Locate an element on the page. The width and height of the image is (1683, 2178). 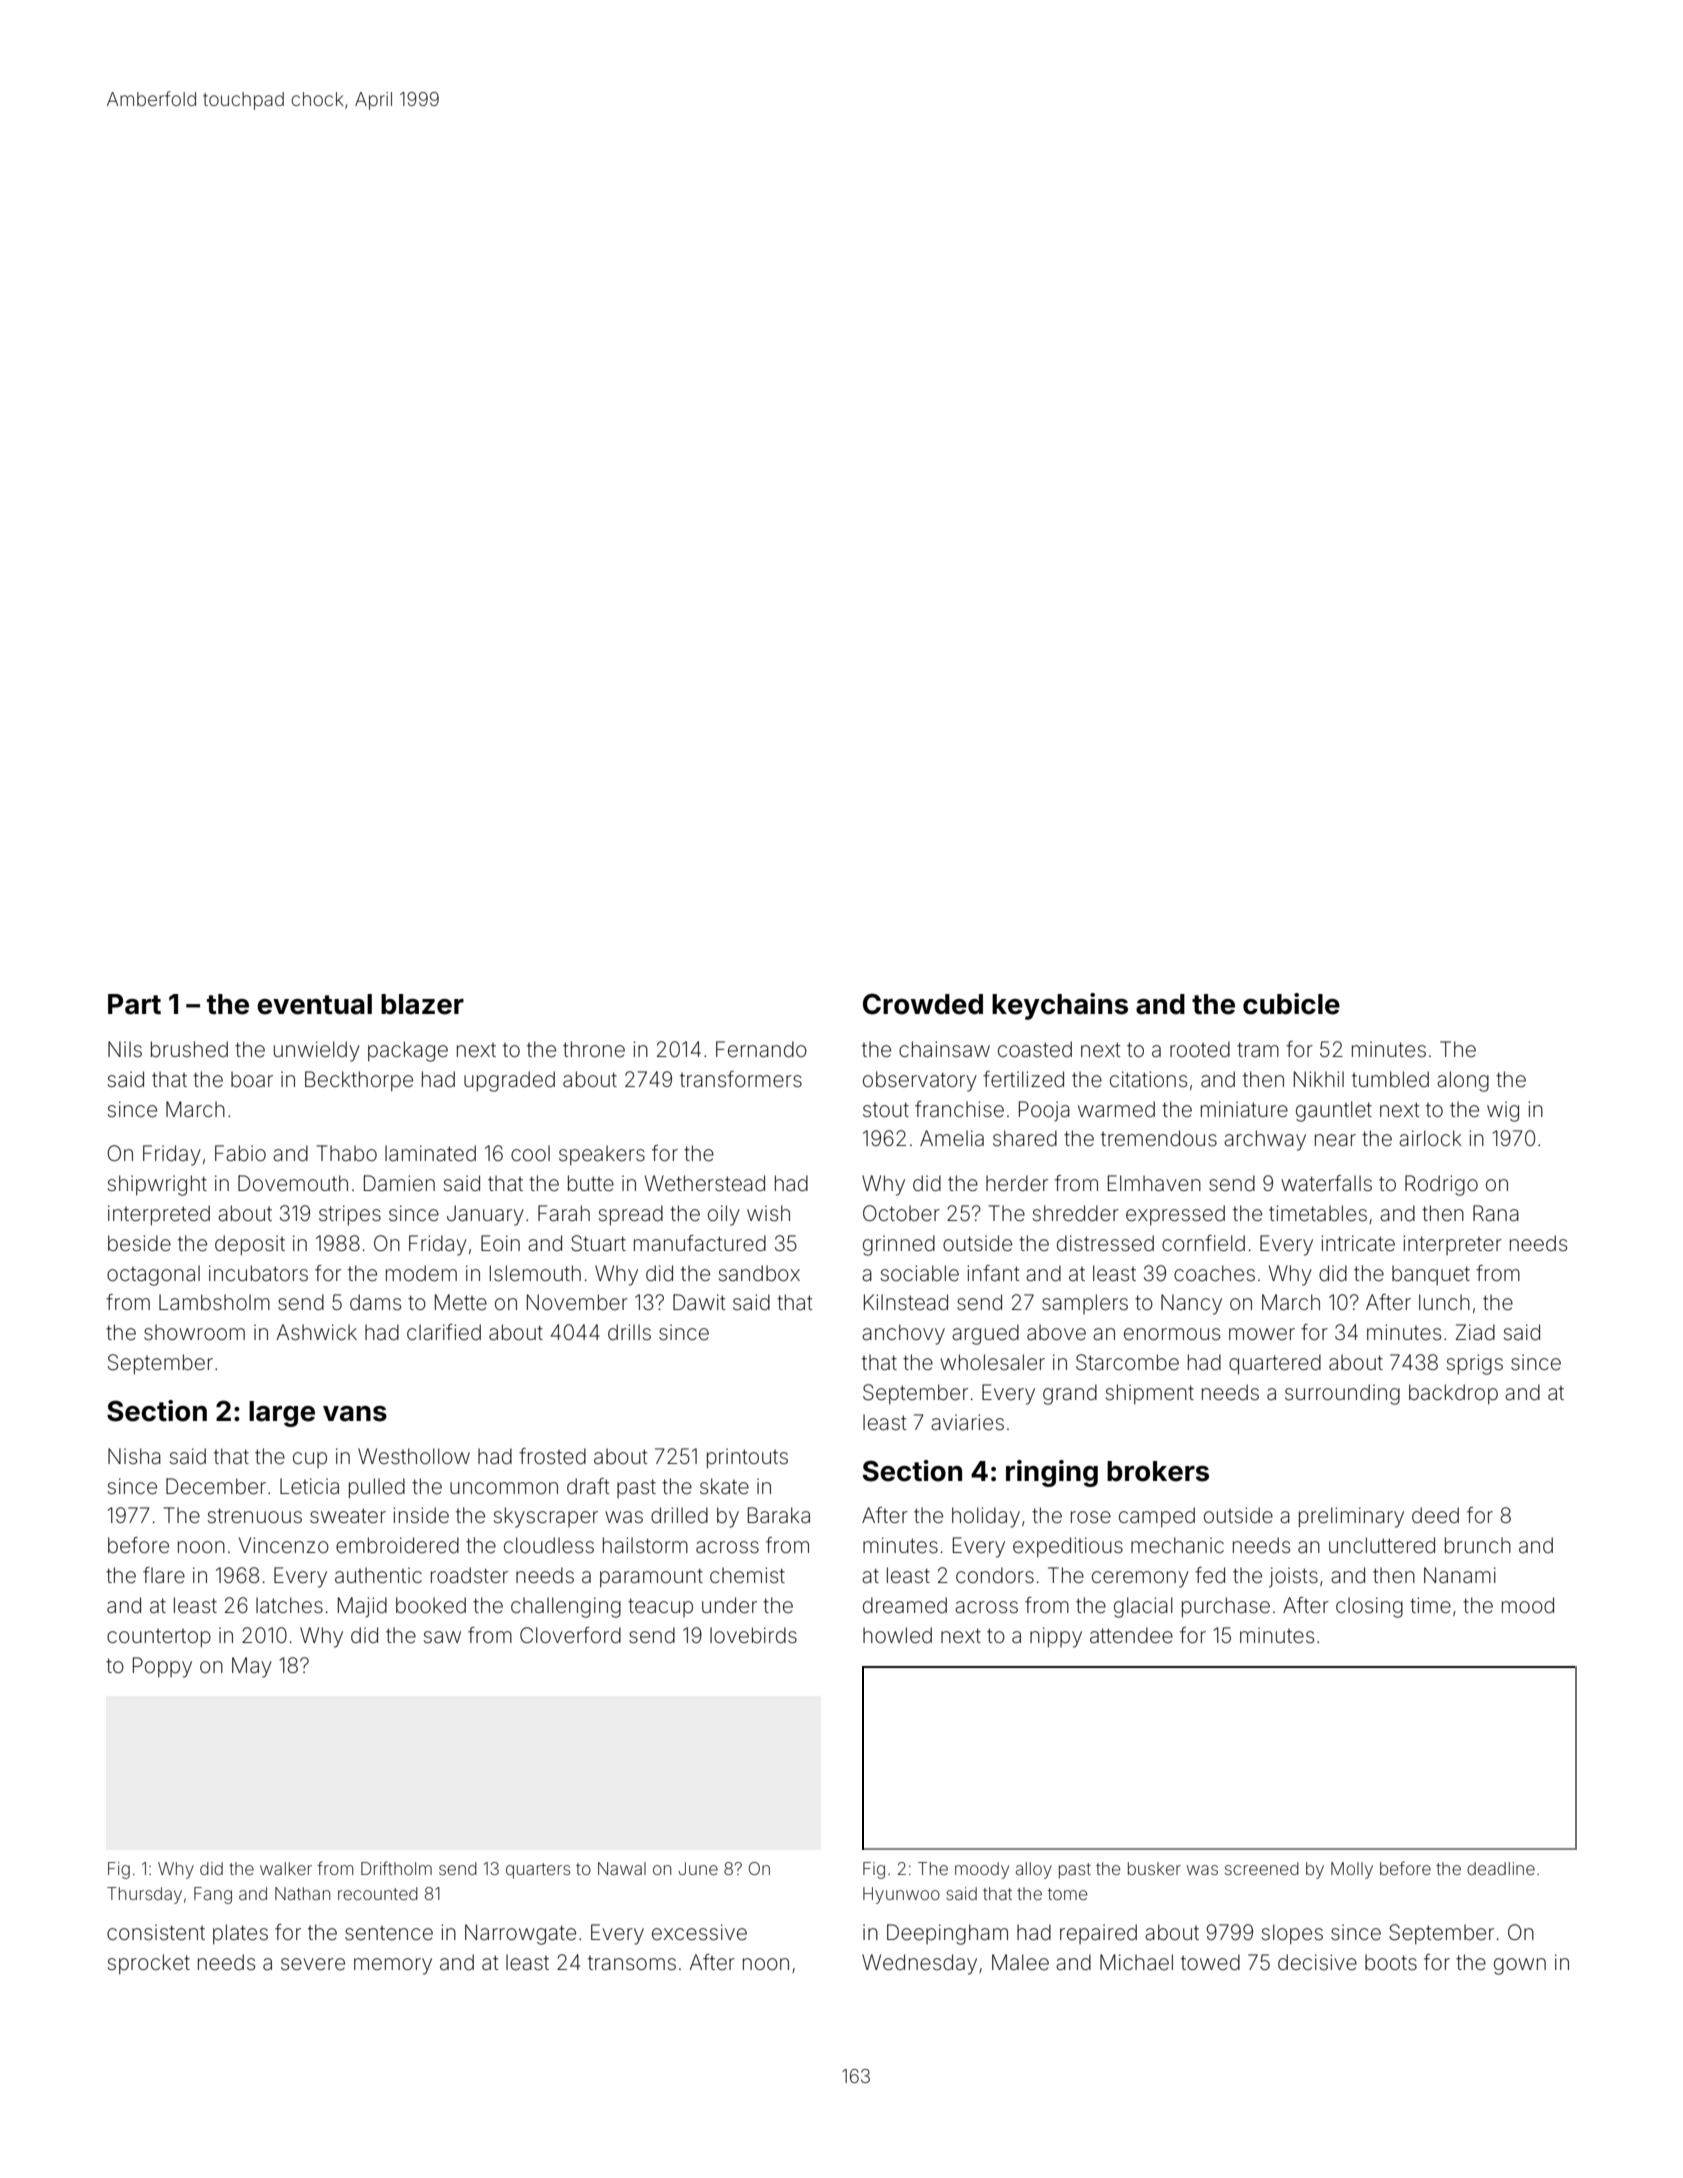
skate is located at coordinates (724, 1486).
